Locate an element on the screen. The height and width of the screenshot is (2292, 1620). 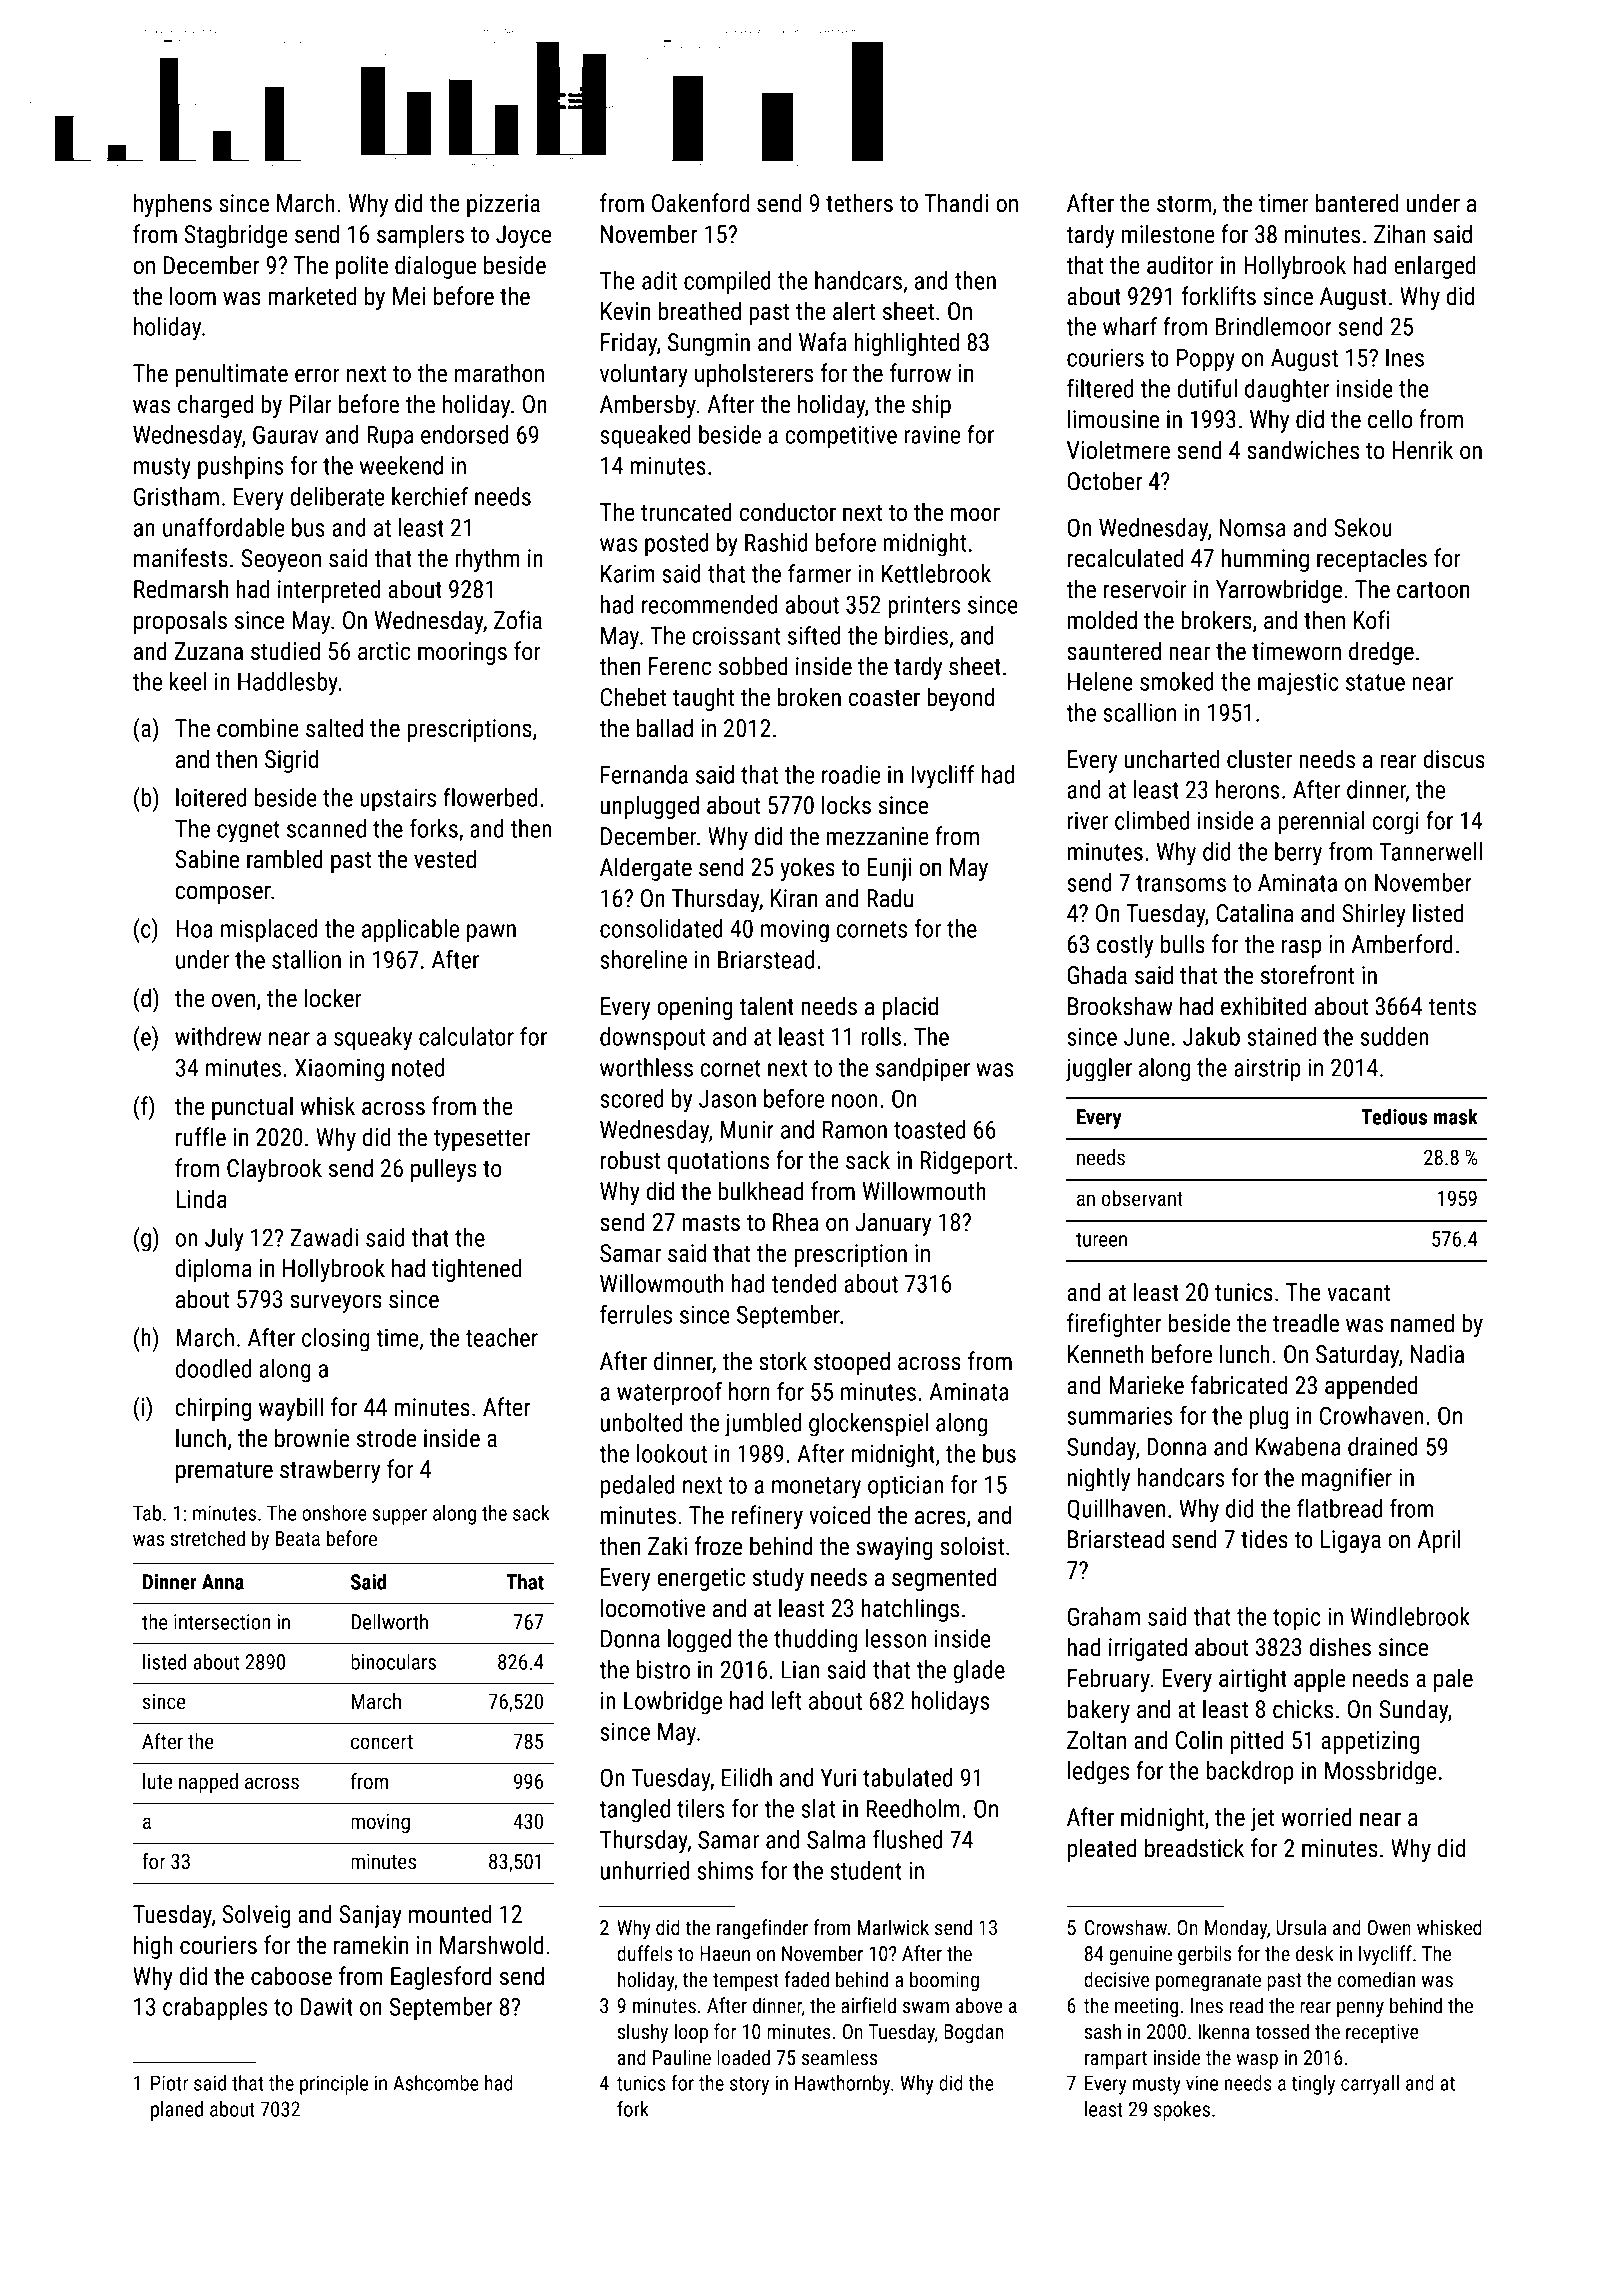
Dellworth is located at coordinates (390, 1621).
